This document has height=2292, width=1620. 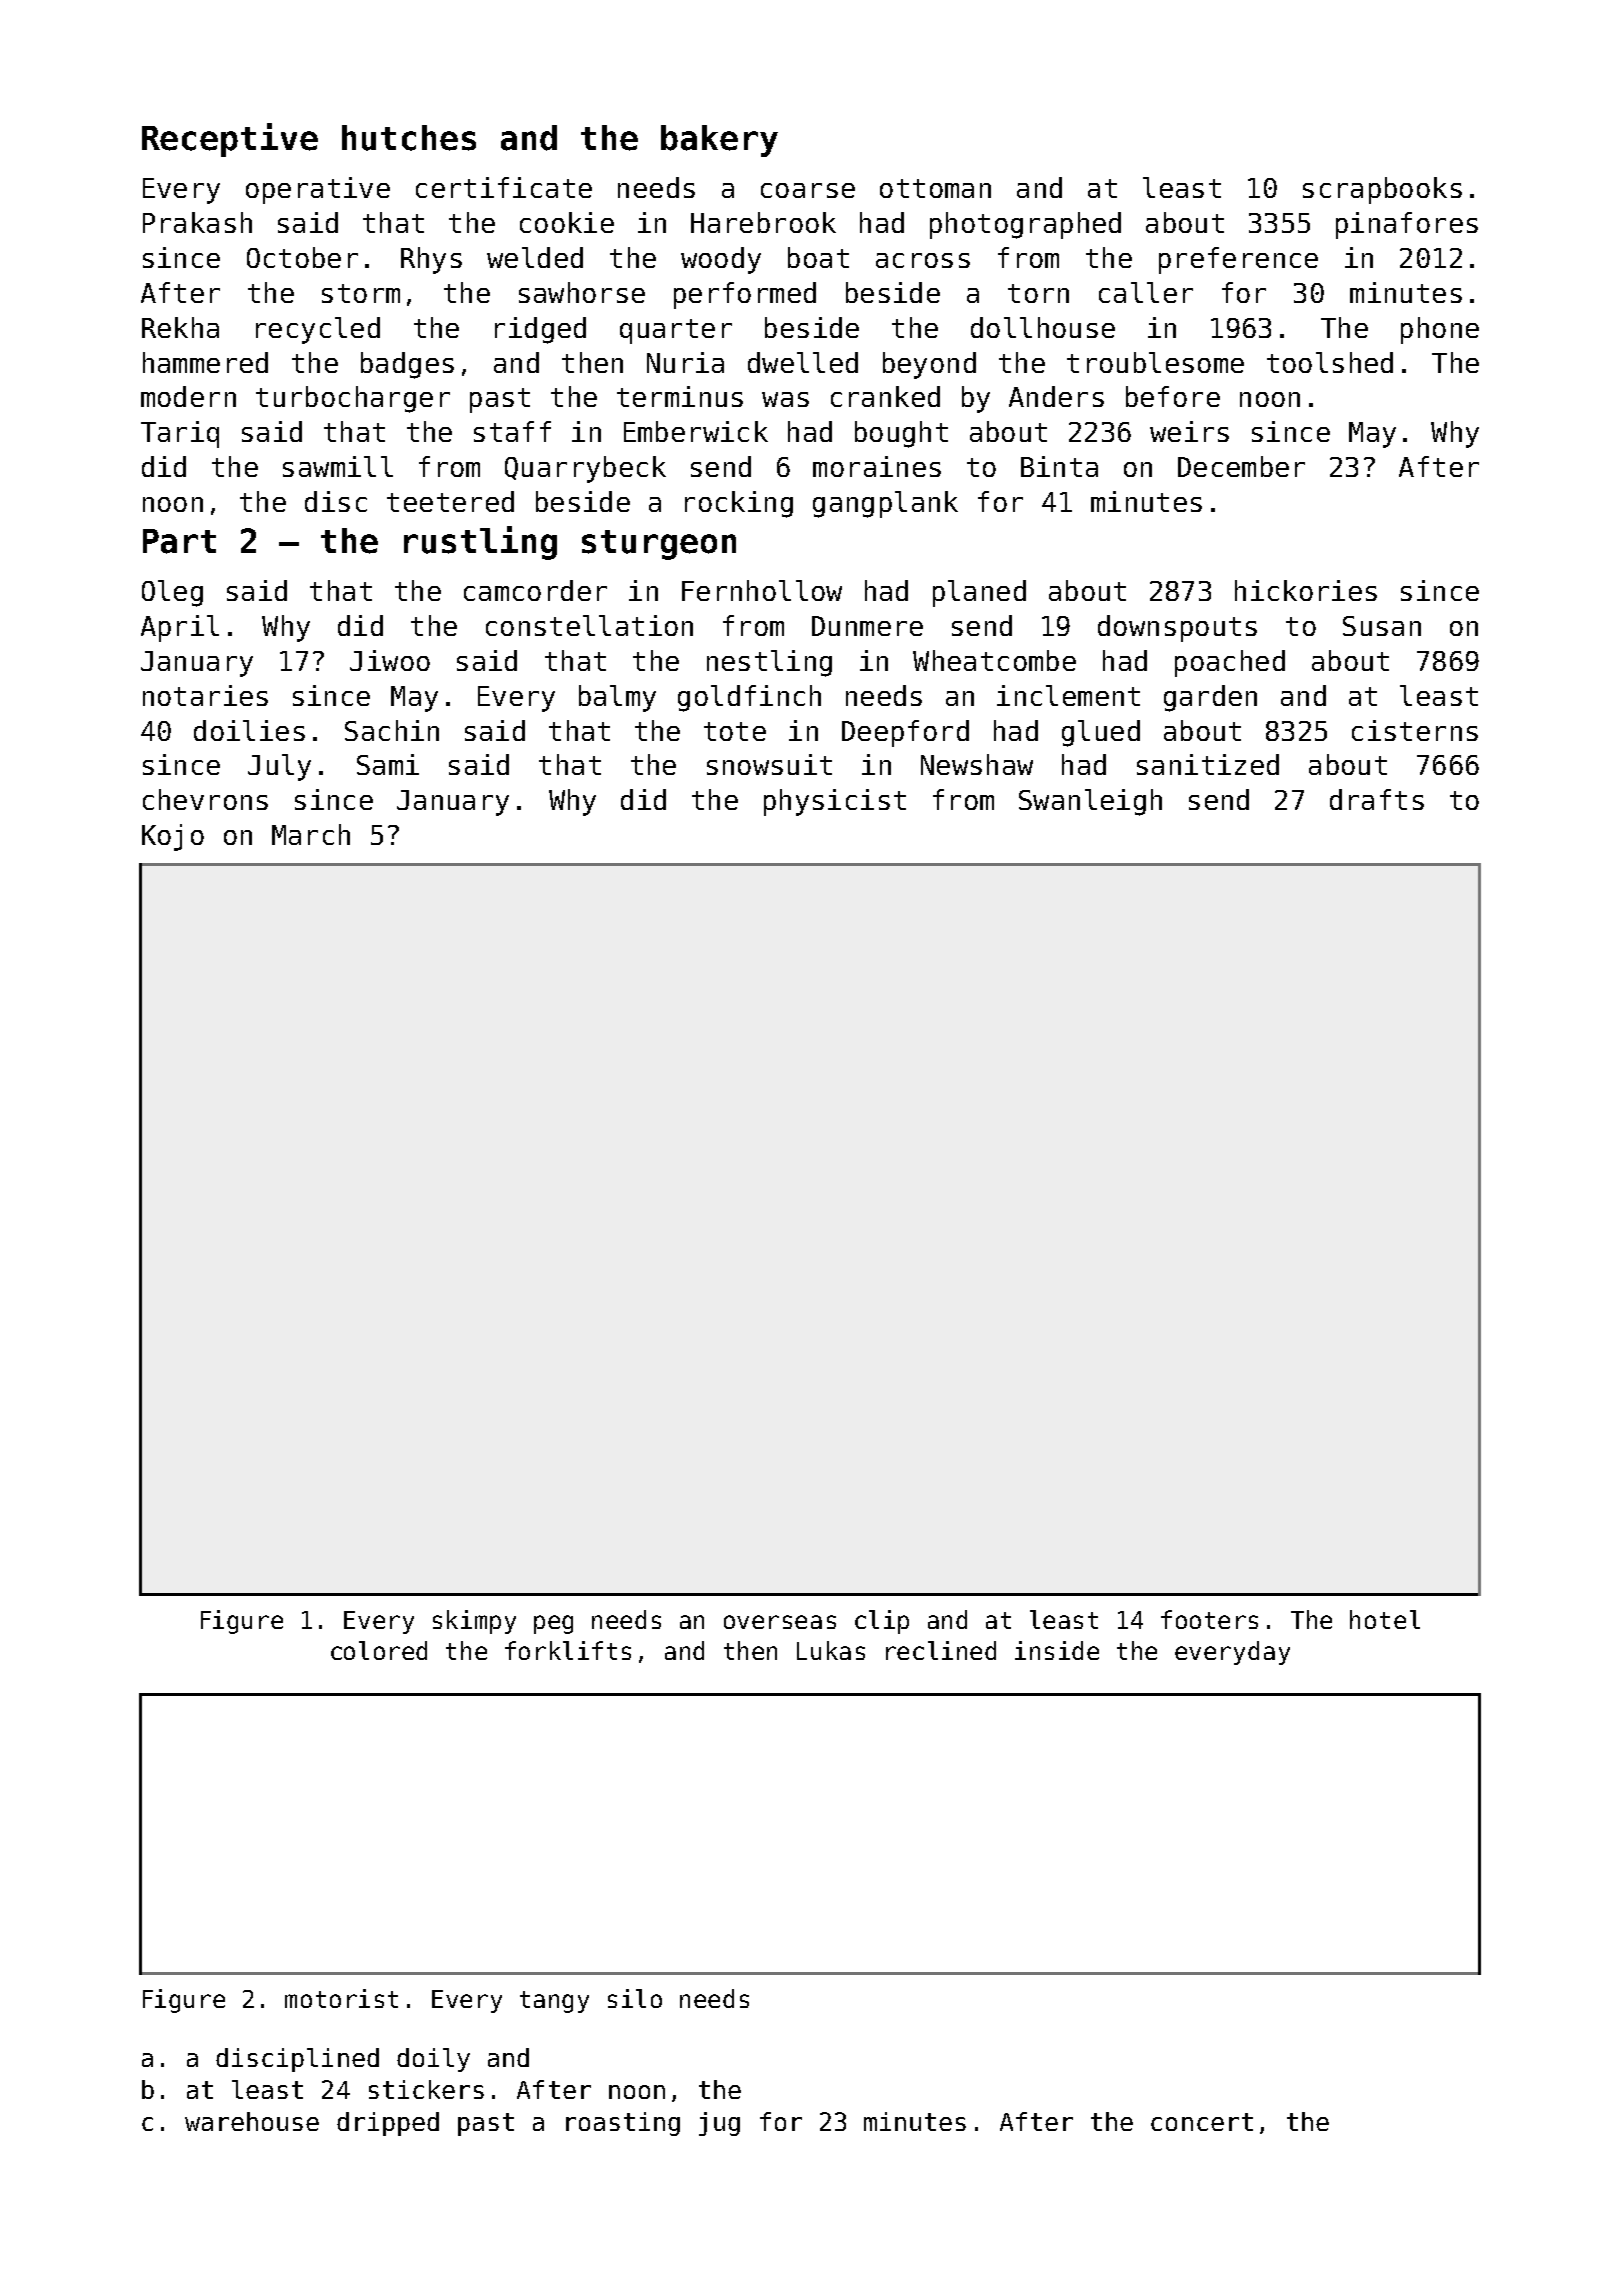 What do you see at coordinates (763, 222) in the document?
I see `Harebrook` at bounding box center [763, 222].
